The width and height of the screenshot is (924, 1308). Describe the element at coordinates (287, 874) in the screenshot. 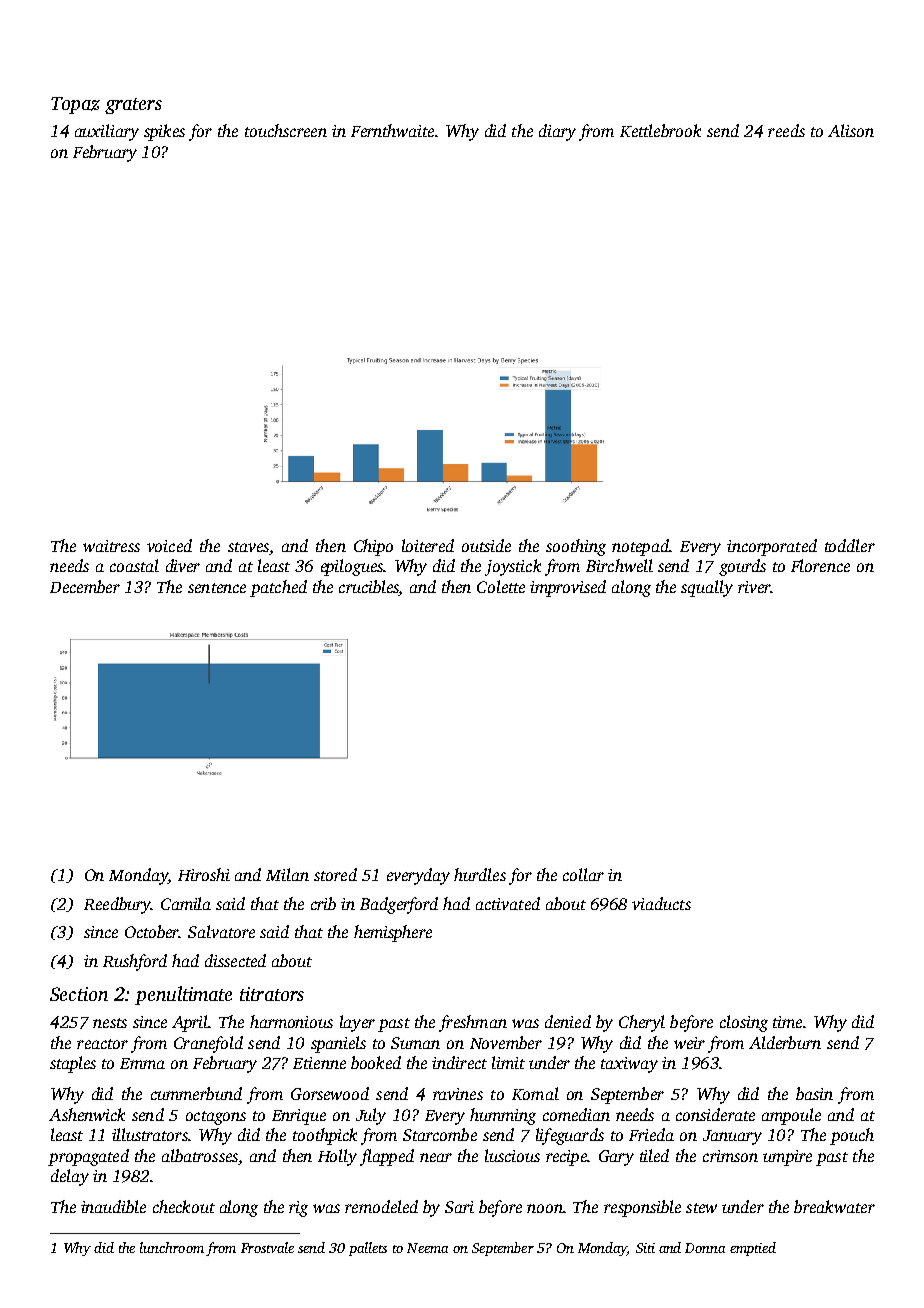

I see `Milan` at that location.
